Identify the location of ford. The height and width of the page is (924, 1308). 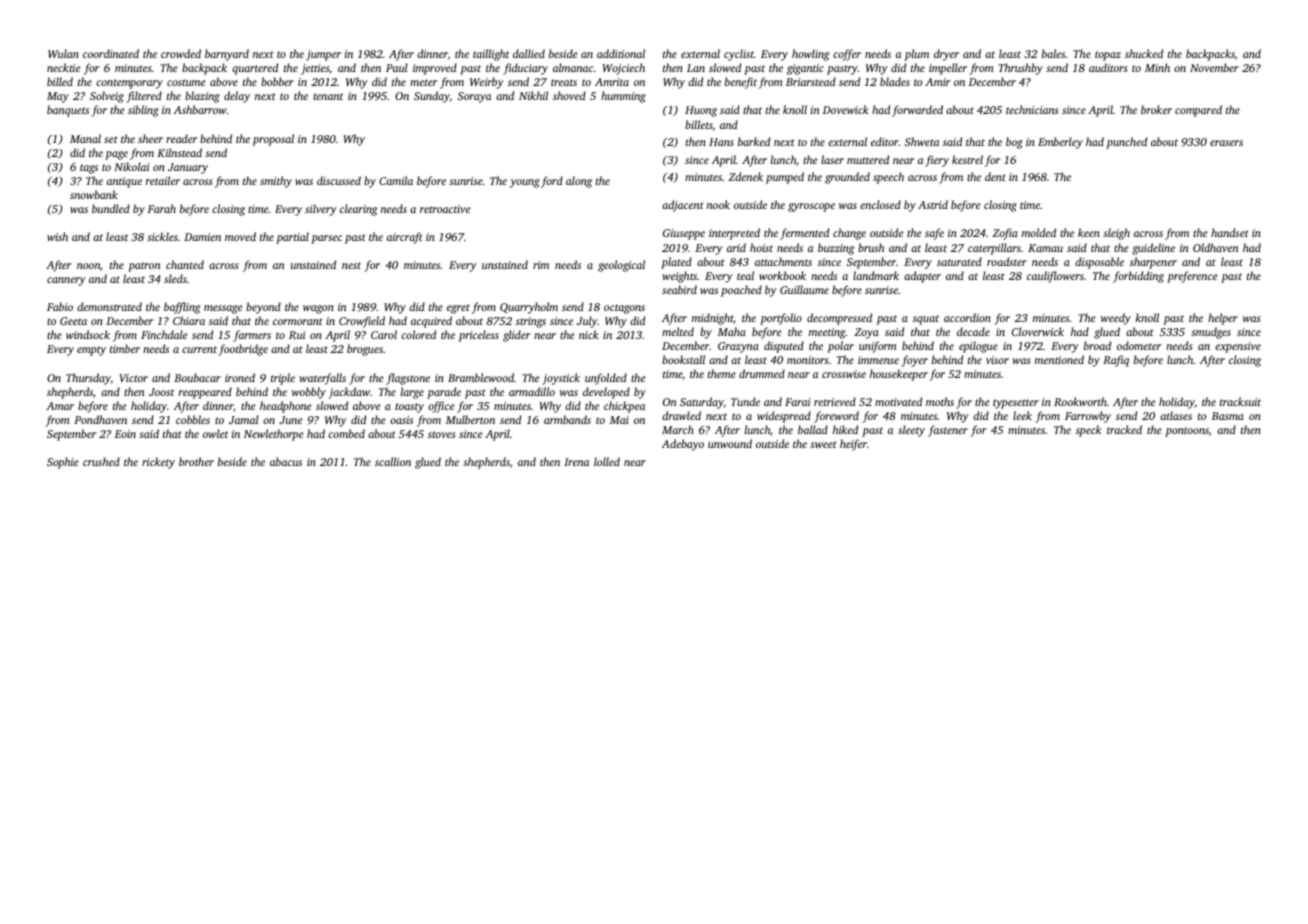
(552, 182).
